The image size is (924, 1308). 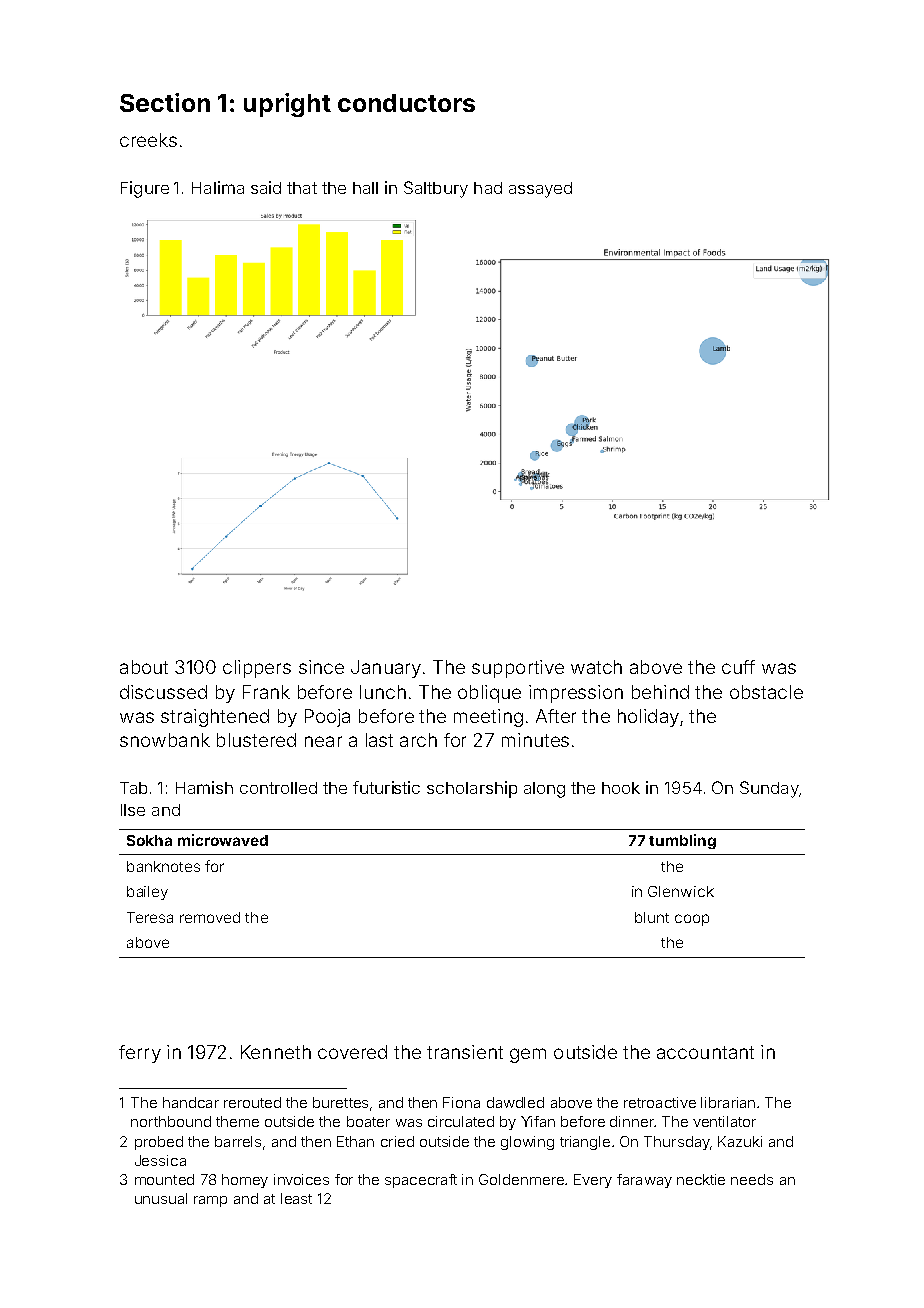 What do you see at coordinates (621, 788) in the screenshot?
I see `hook` at bounding box center [621, 788].
